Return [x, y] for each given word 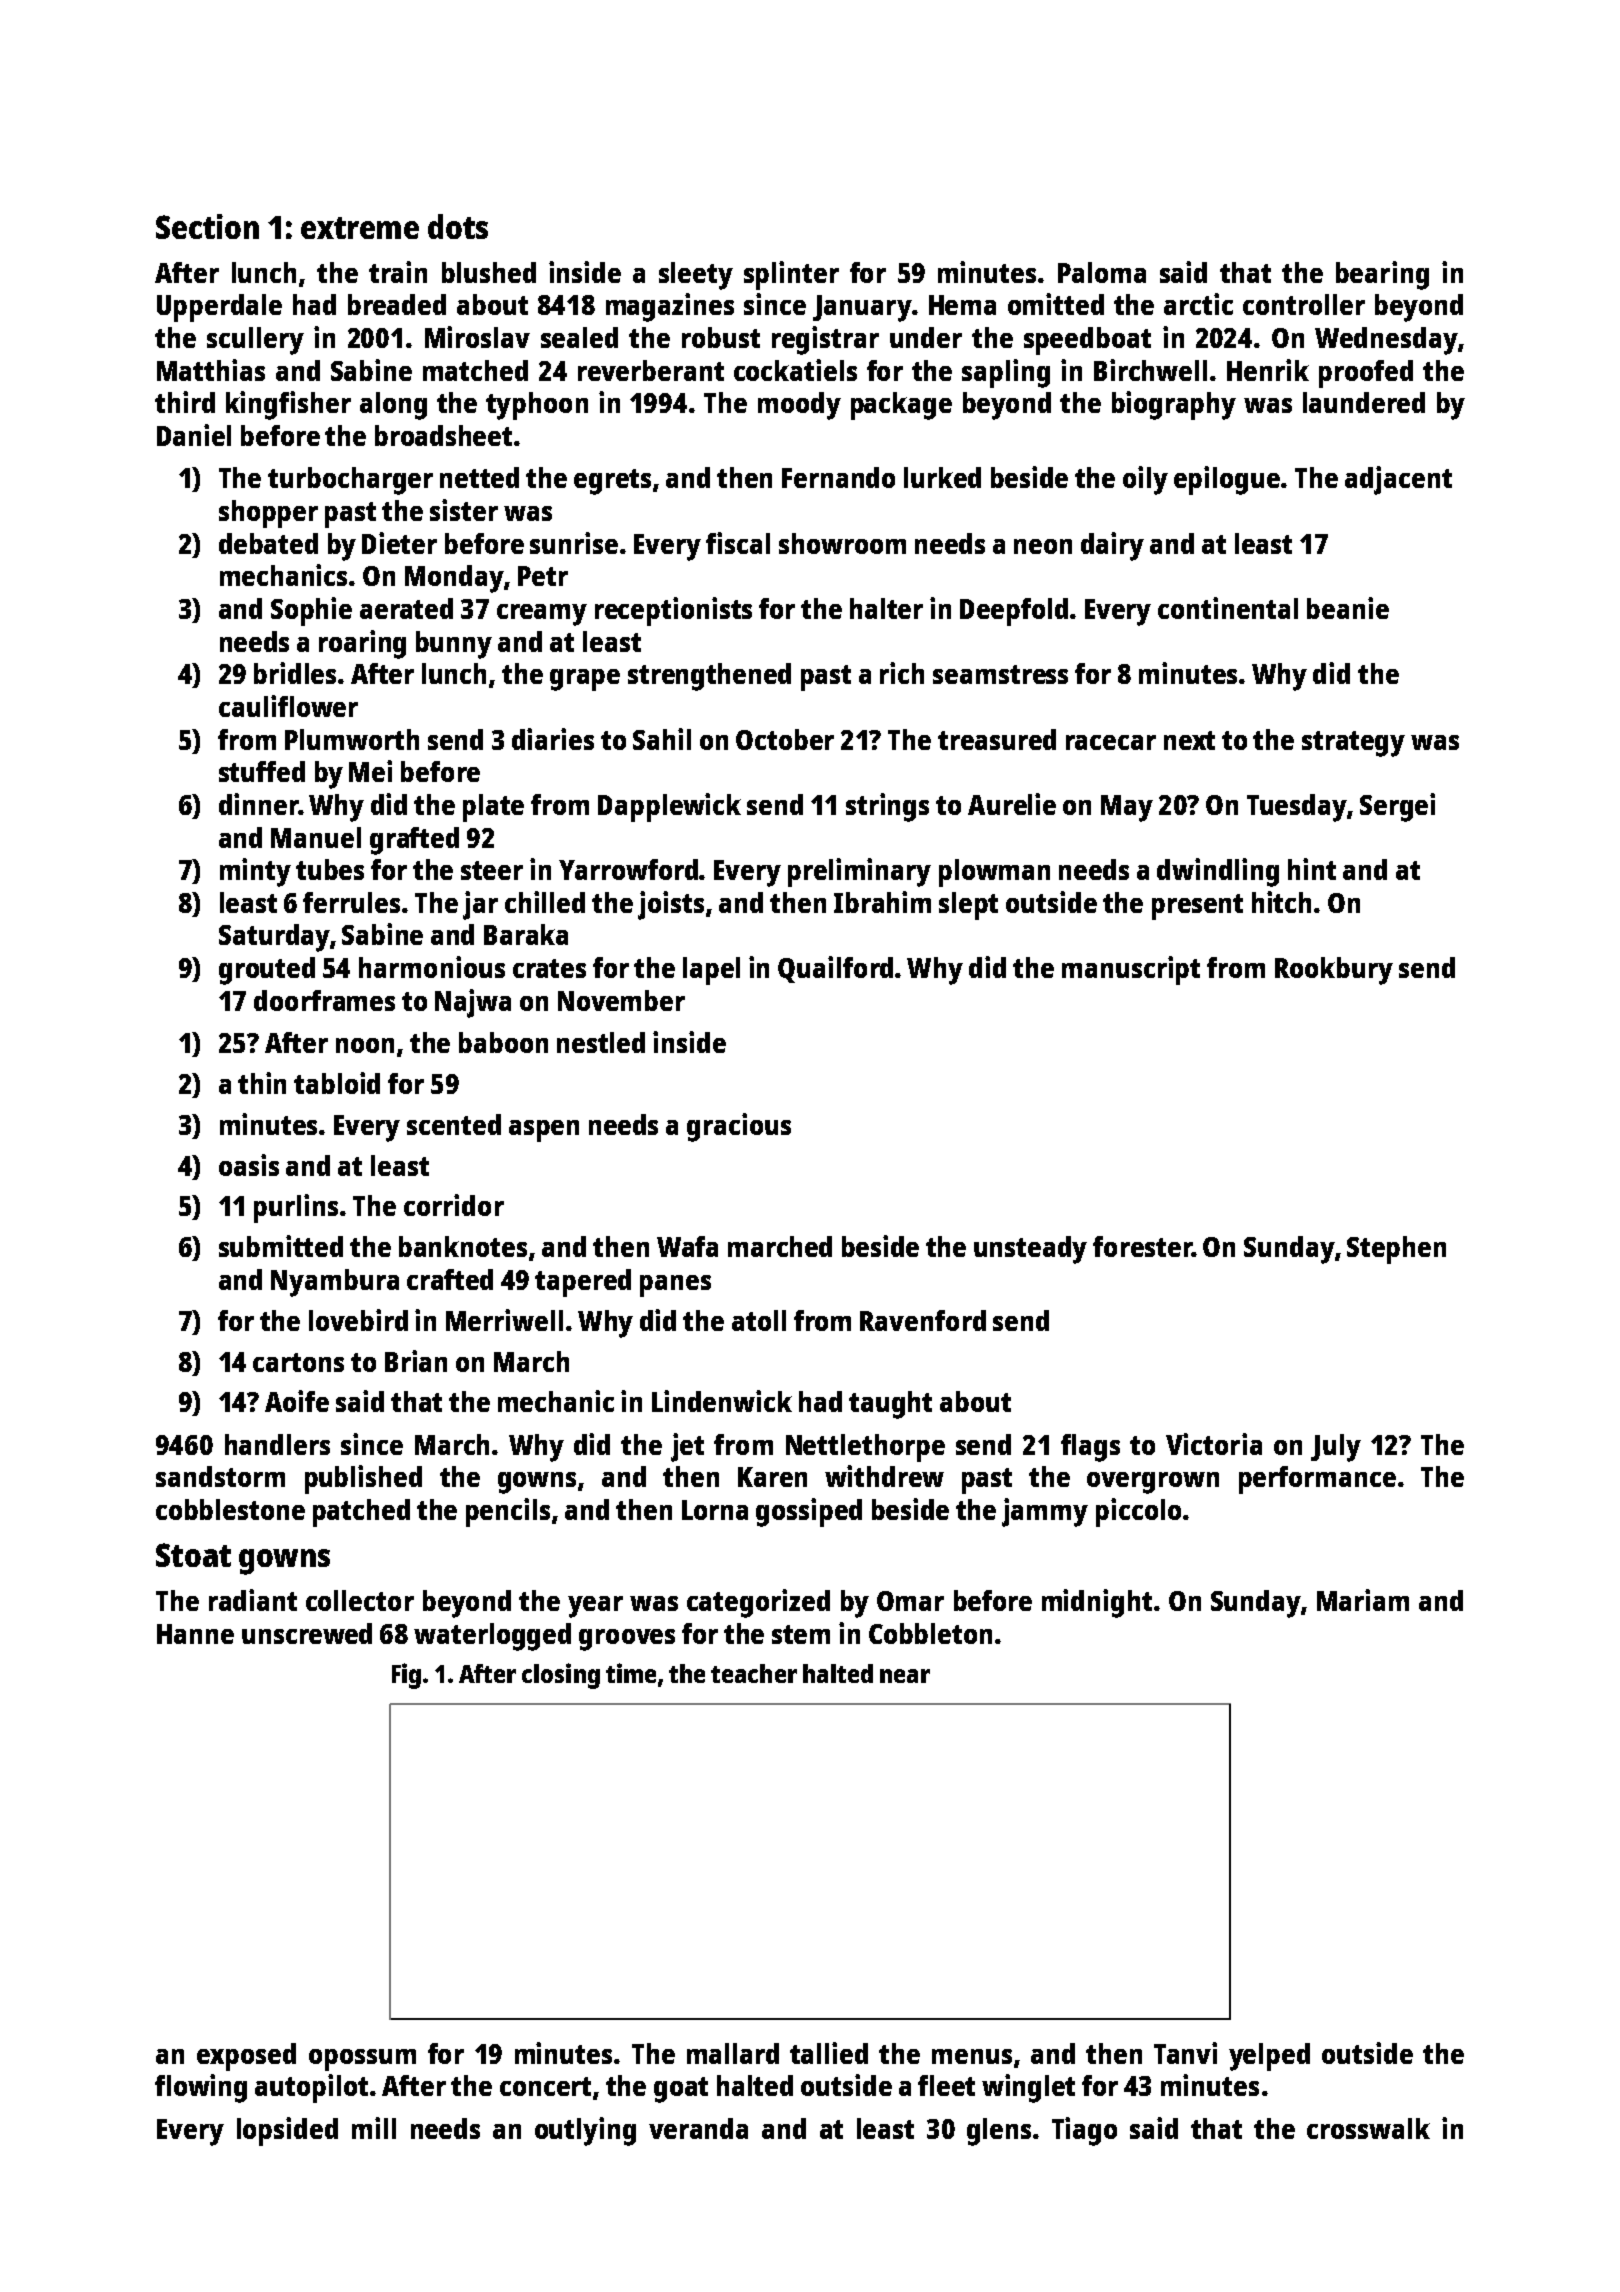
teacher [754, 1673]
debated [268, 543]
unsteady [1030, 1250]
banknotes [463, 1246]
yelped [1269, 2057]
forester [1142, 1246]
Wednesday [1386, 341]
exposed [246, 2057]
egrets [612, 482]
